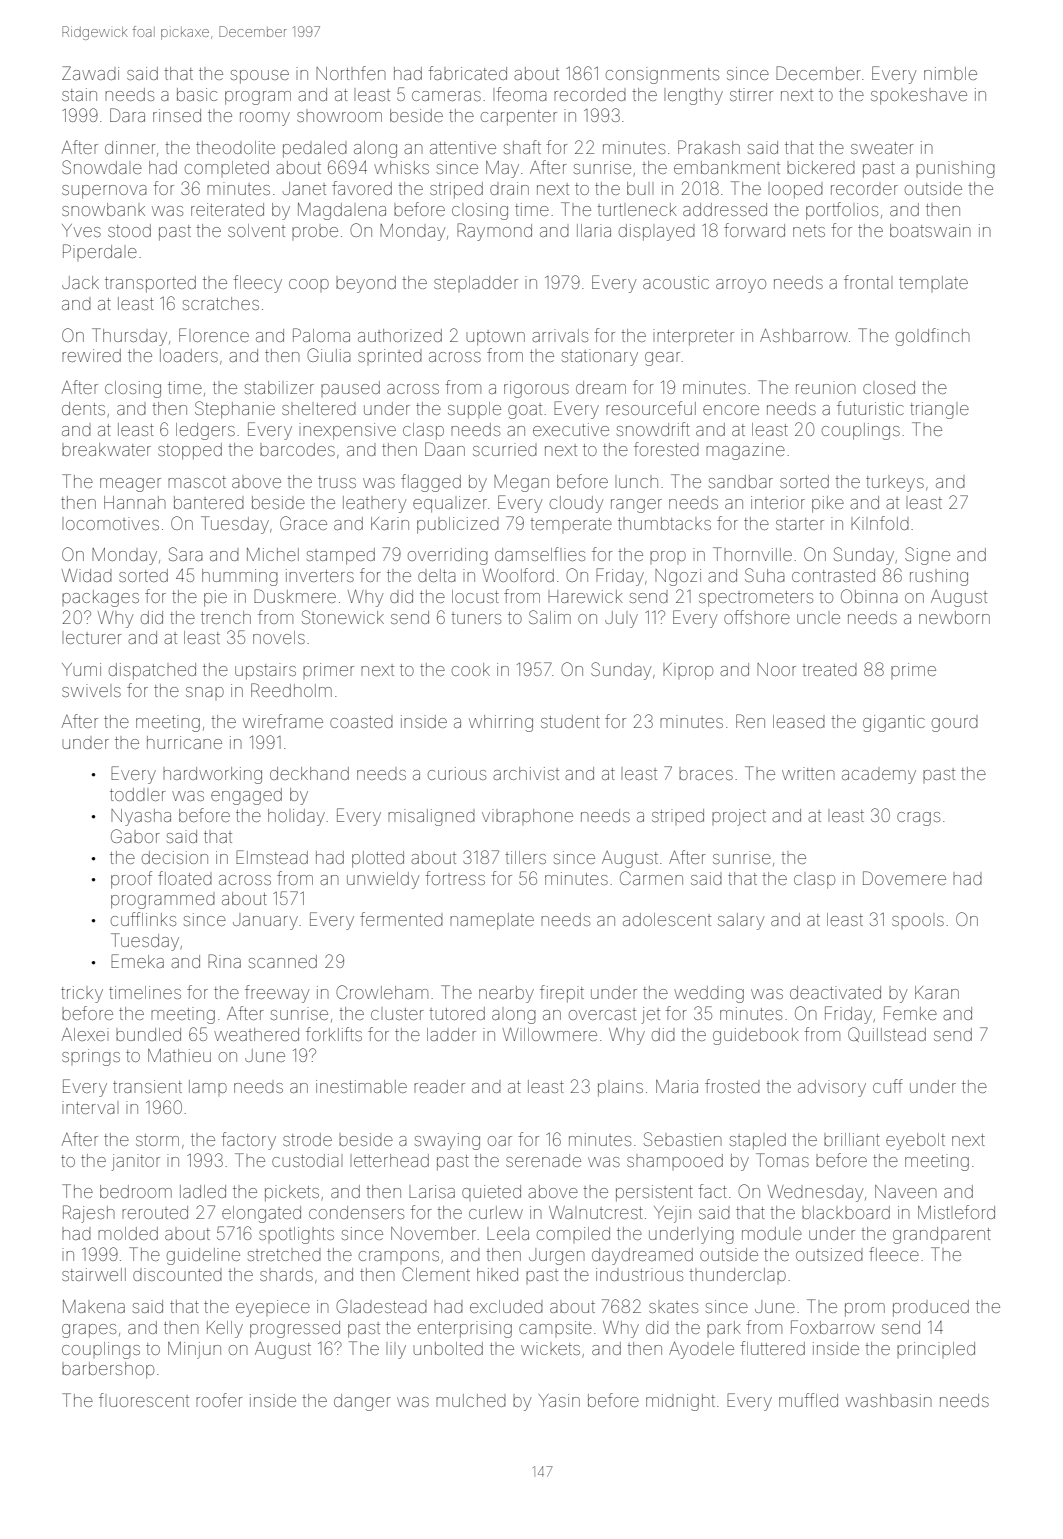 Image resolution: width=1063 pixels, height=1539 pixels. Describe the element at coordinates (467, 73) in the document. I see `fabricated` at that location.
